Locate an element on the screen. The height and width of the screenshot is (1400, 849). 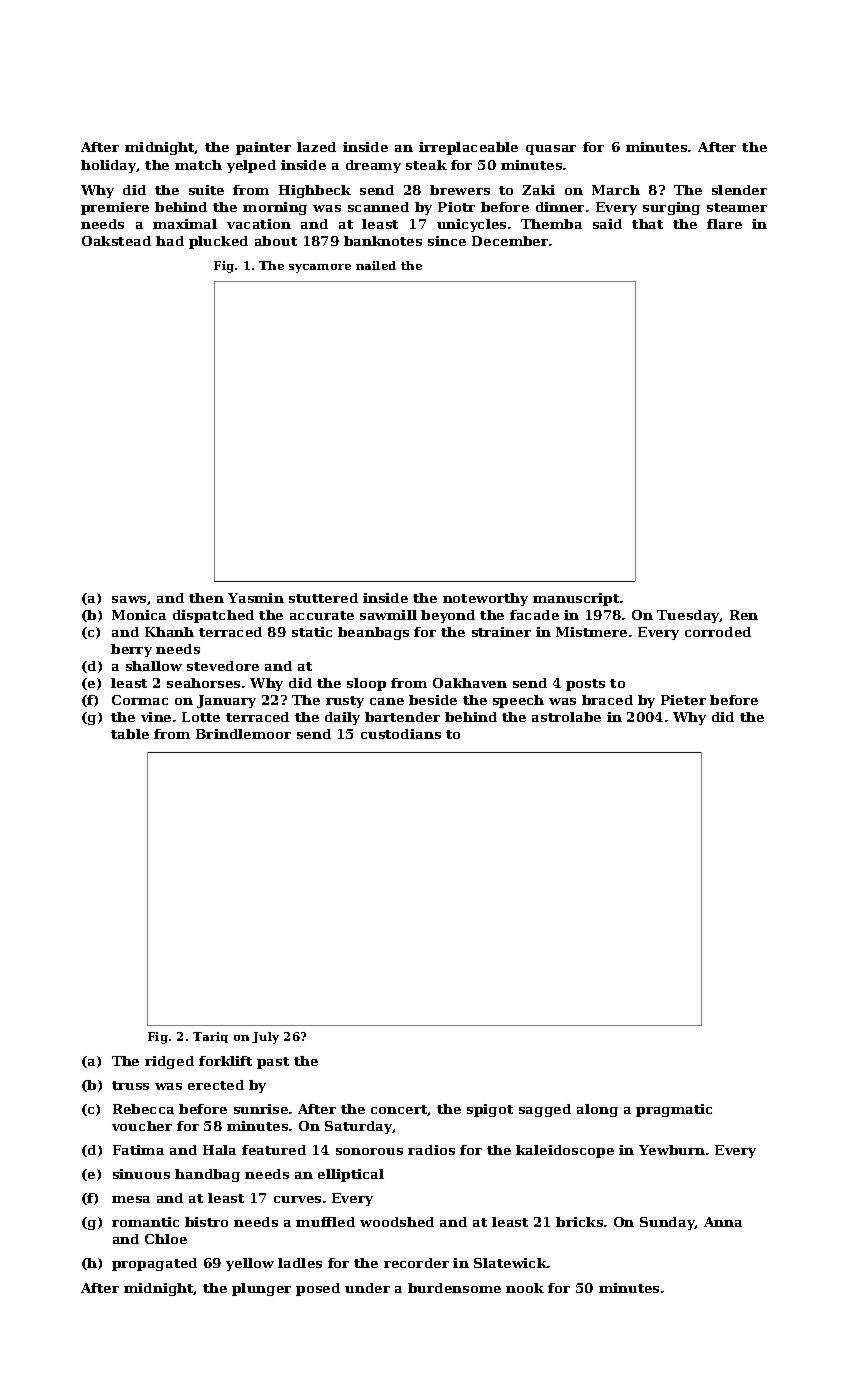
table is located at coordinates (130, 734).
